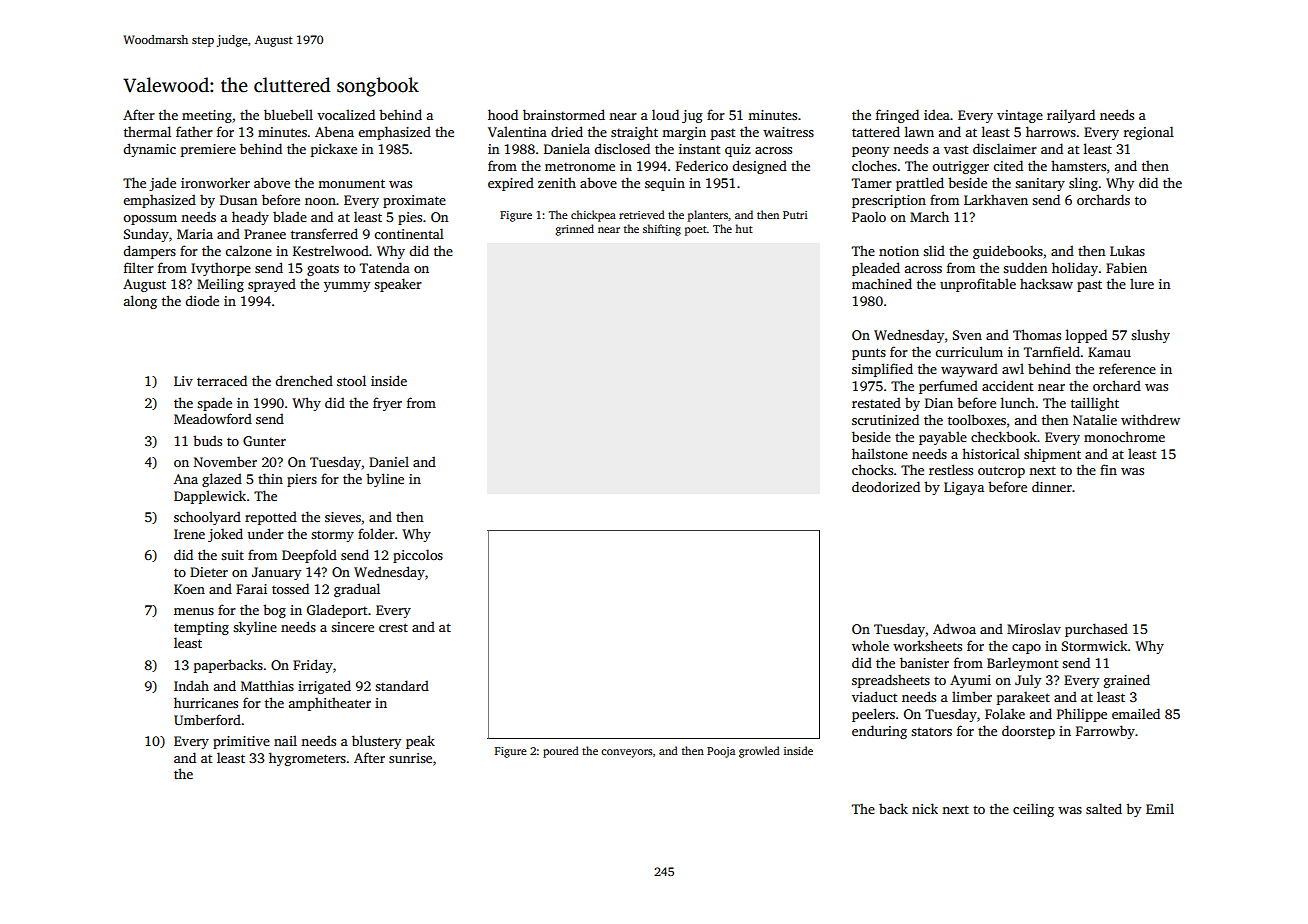  Describe the element at coordinates (1149, 133) in the screenshot. I see `regional` at that location.
